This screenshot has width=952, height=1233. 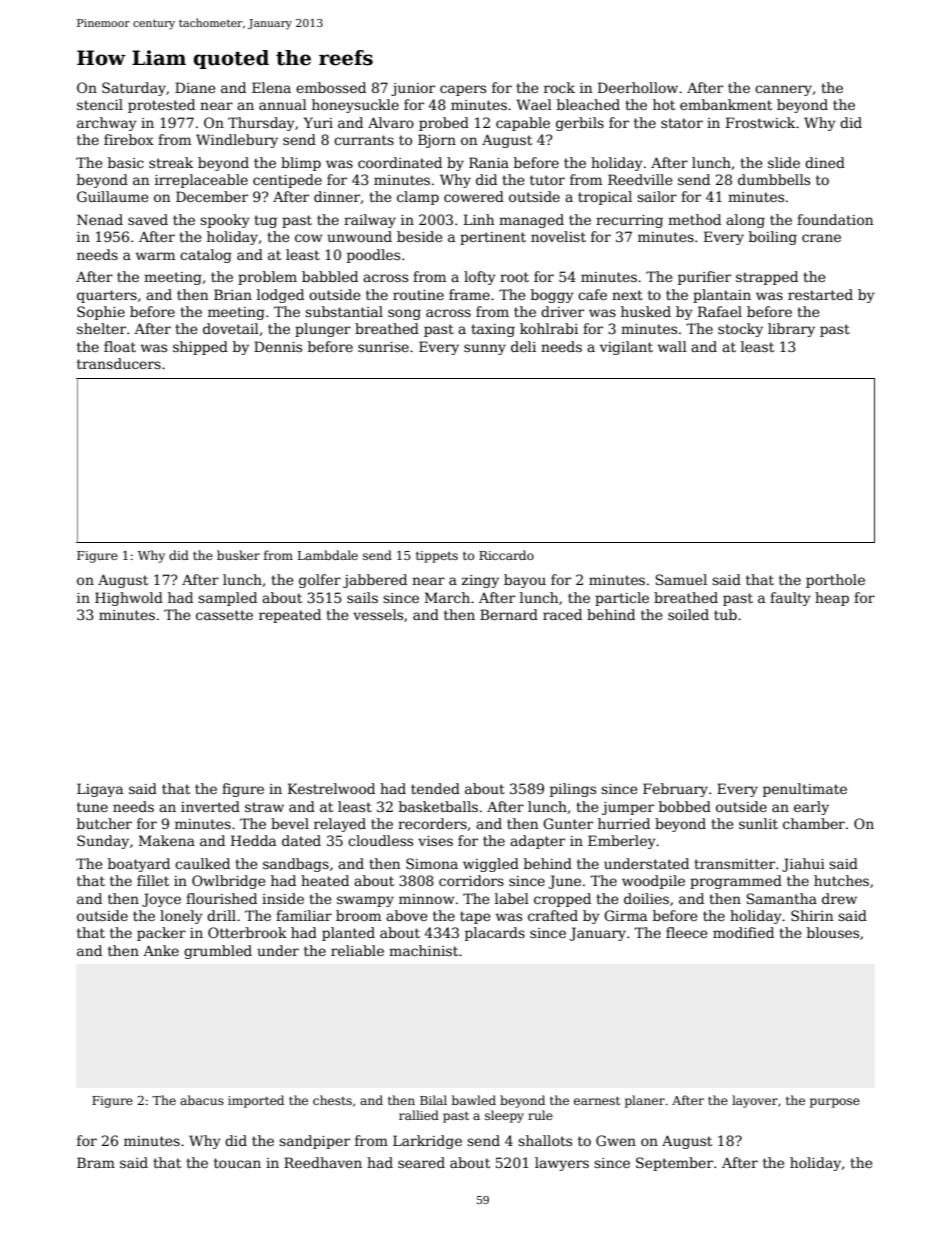 What do you see at coordinates (96, 1162) in the screenshot?
I see `Bram` at bounding box center [96, 1162].
